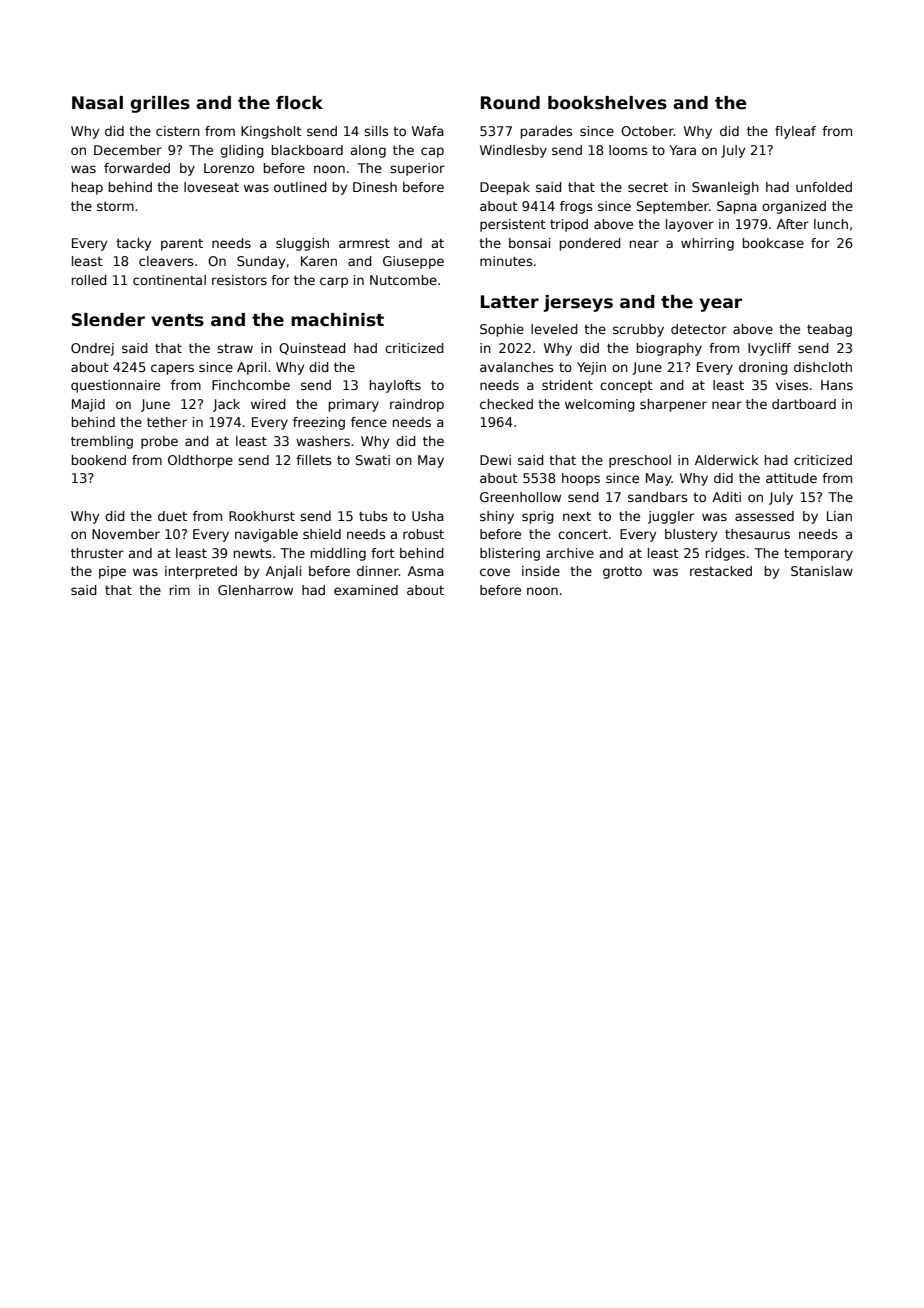 This screenshot has width=924, height=1308. What do you see at coordinates (554, 329) in the screenshot?
I see `leveled` at bounding box center [554, 329].
